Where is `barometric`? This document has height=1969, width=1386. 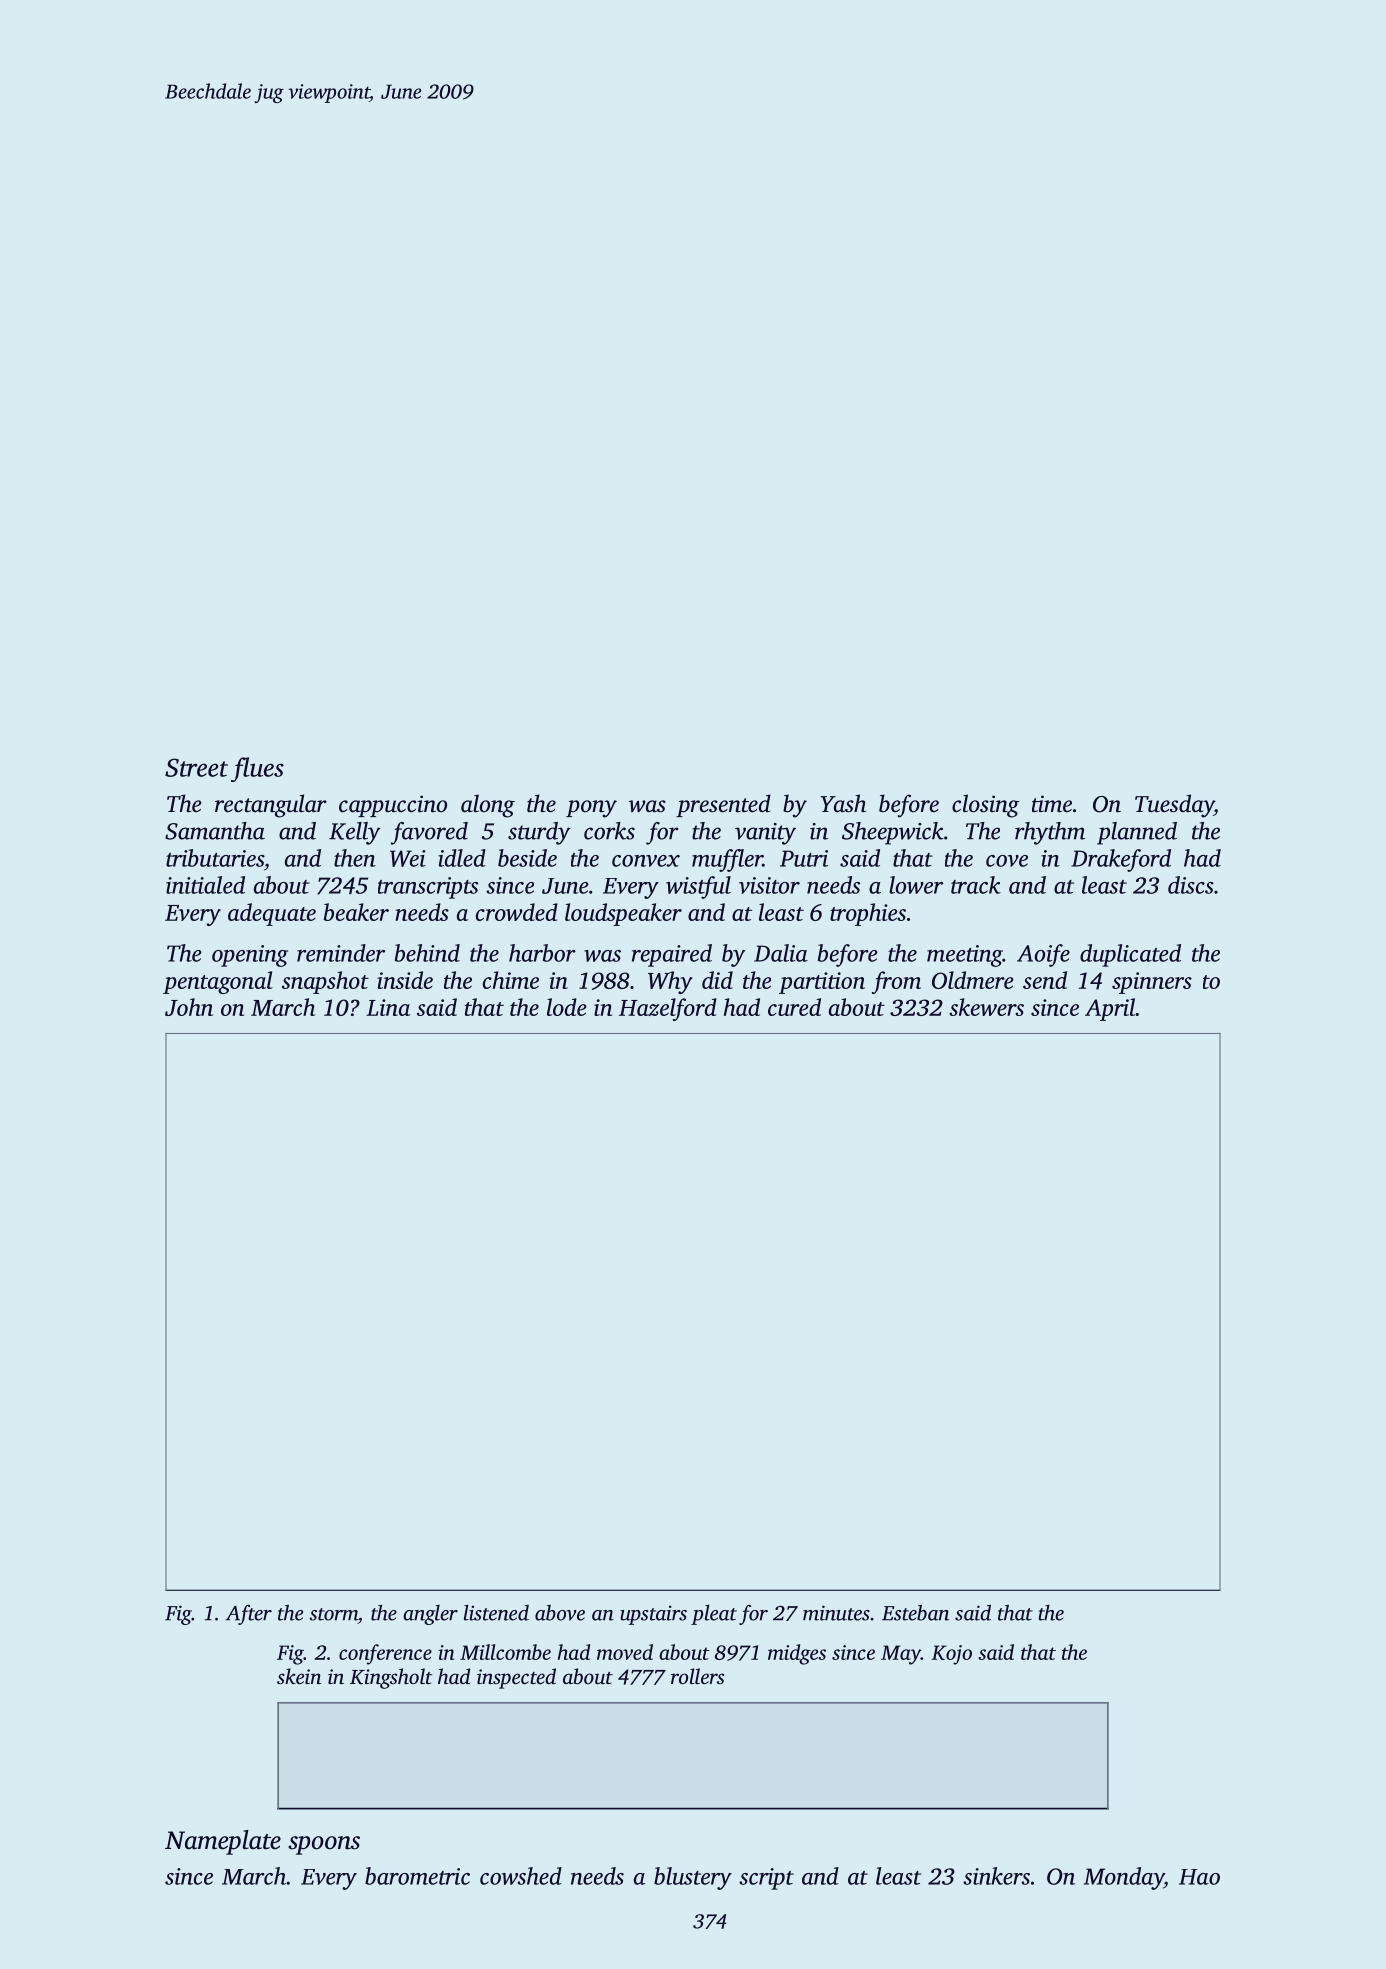
barometric is located at coordinates (417, 1876).
